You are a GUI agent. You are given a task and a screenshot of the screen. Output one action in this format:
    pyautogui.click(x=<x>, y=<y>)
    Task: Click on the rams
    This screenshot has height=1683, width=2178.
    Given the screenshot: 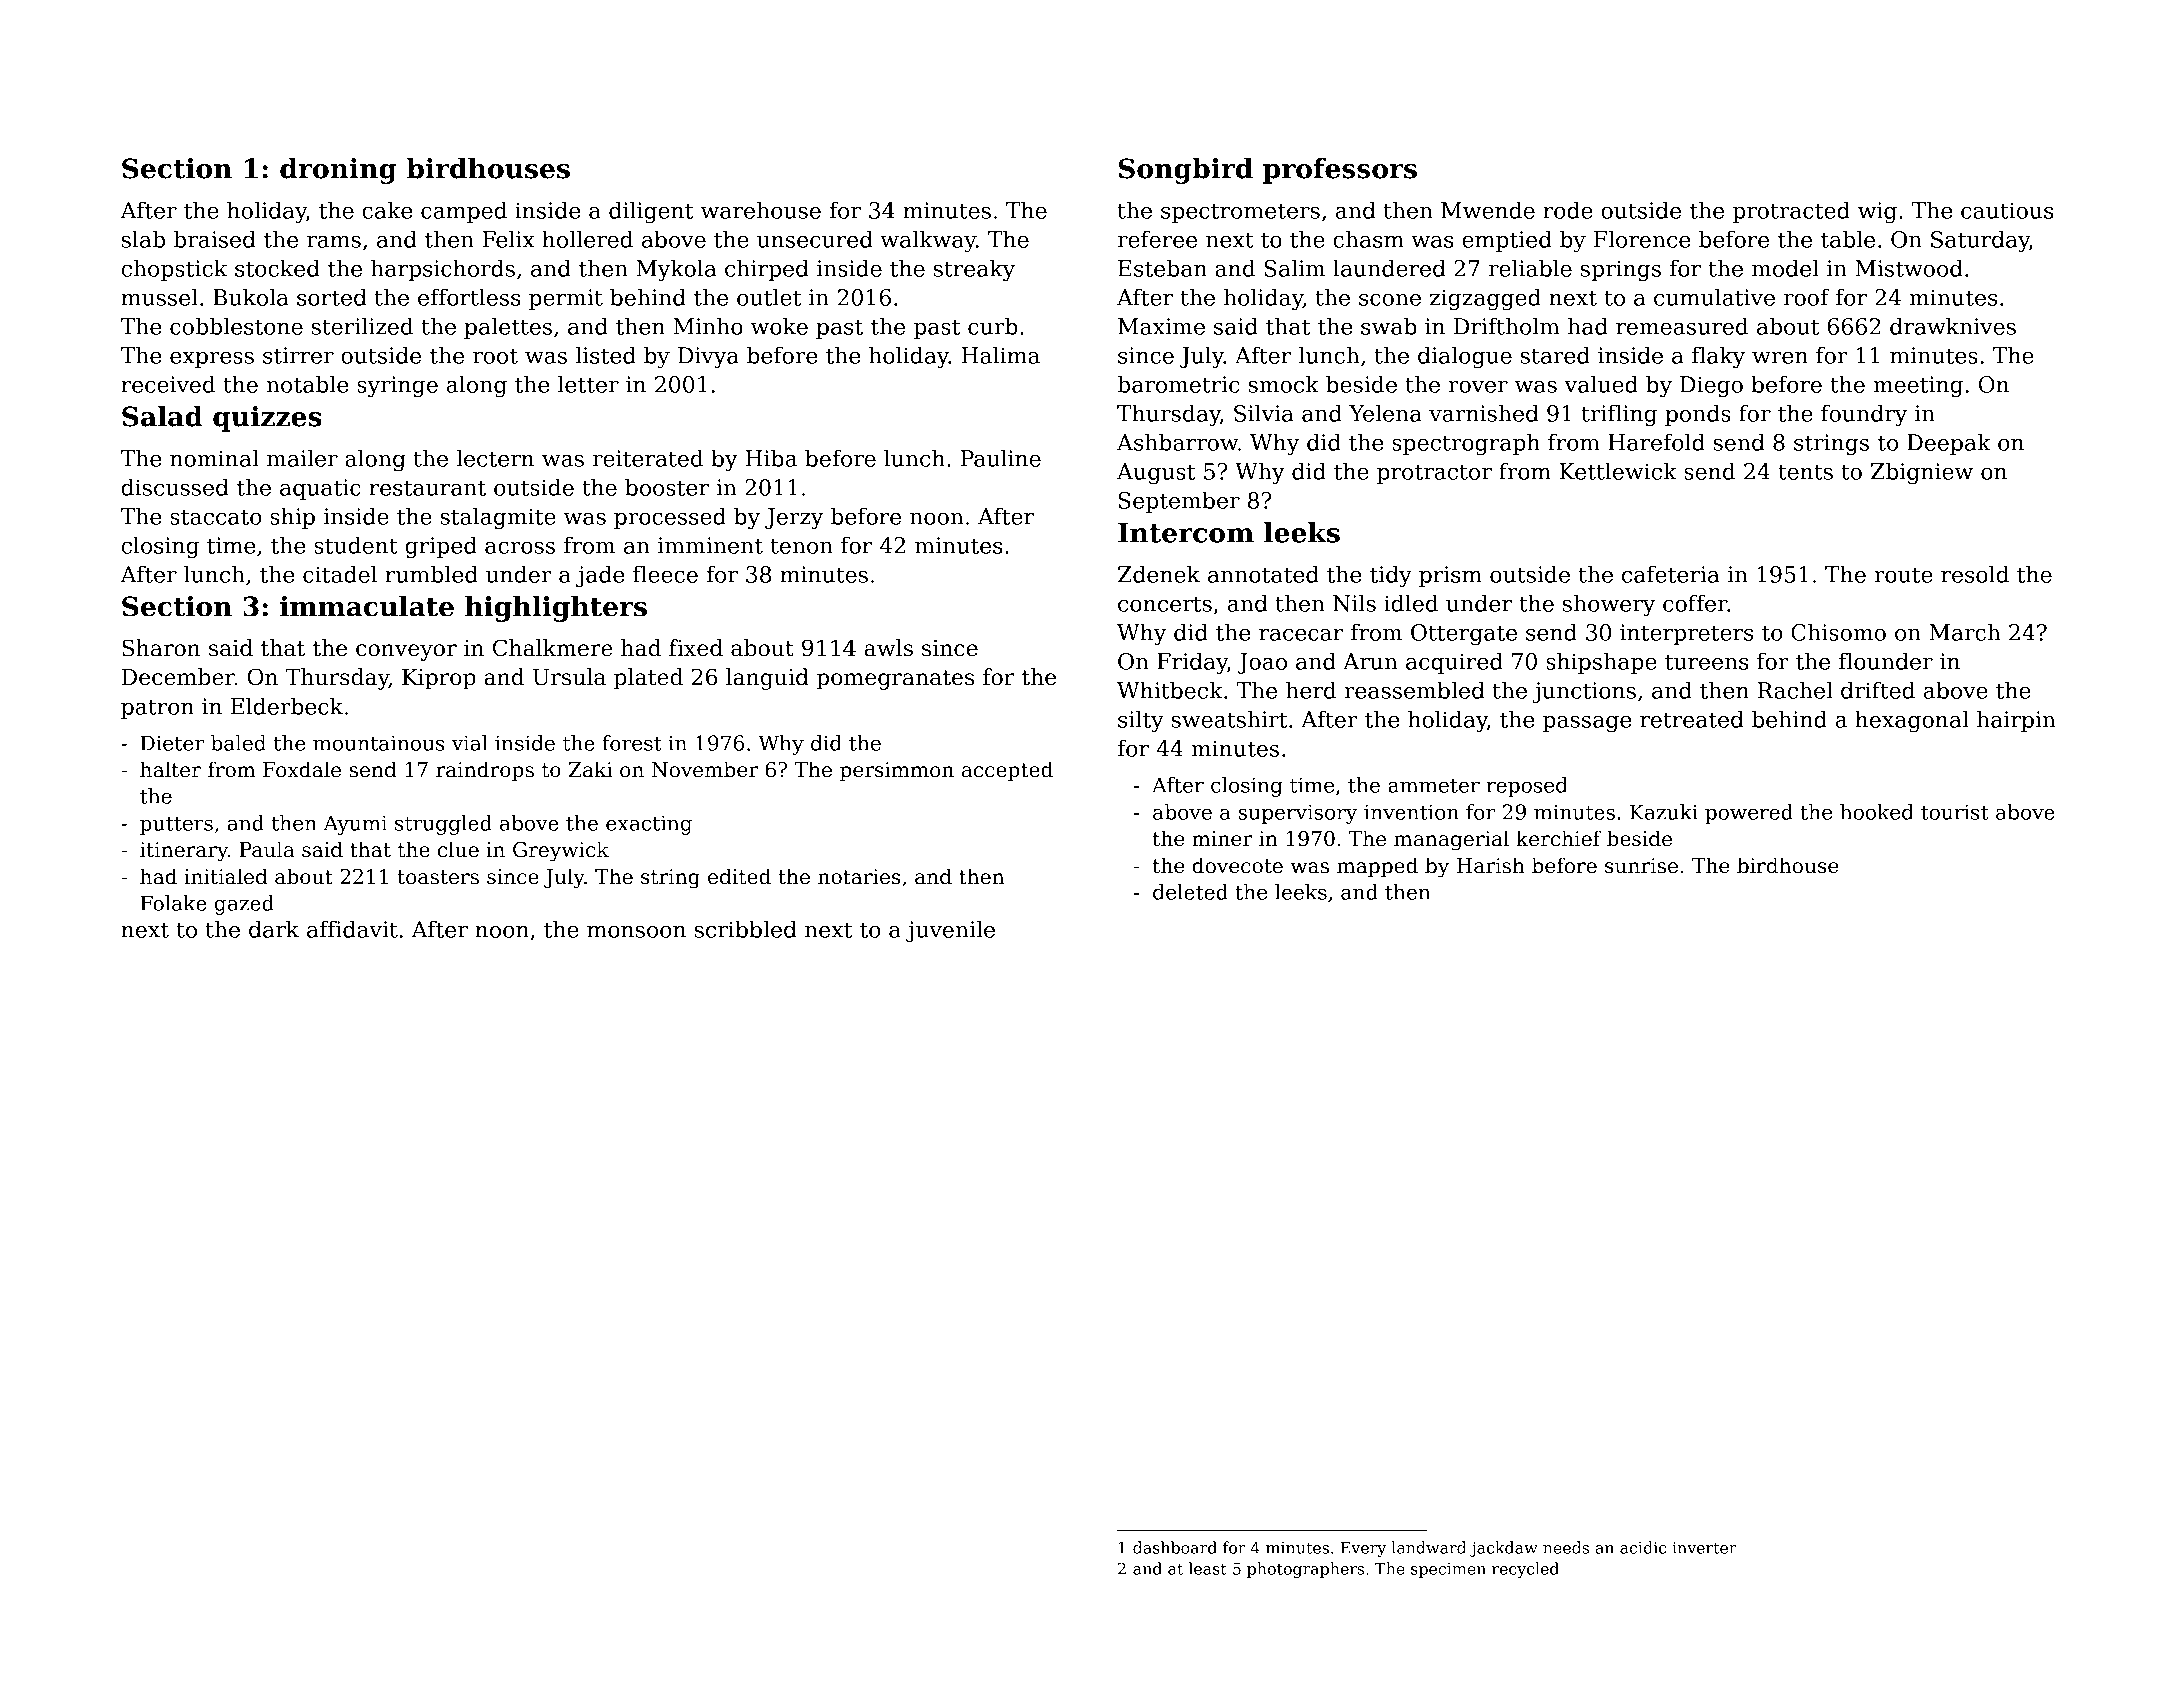 What is the action you would take?
    pyautogui.click(x=334, y=242)
